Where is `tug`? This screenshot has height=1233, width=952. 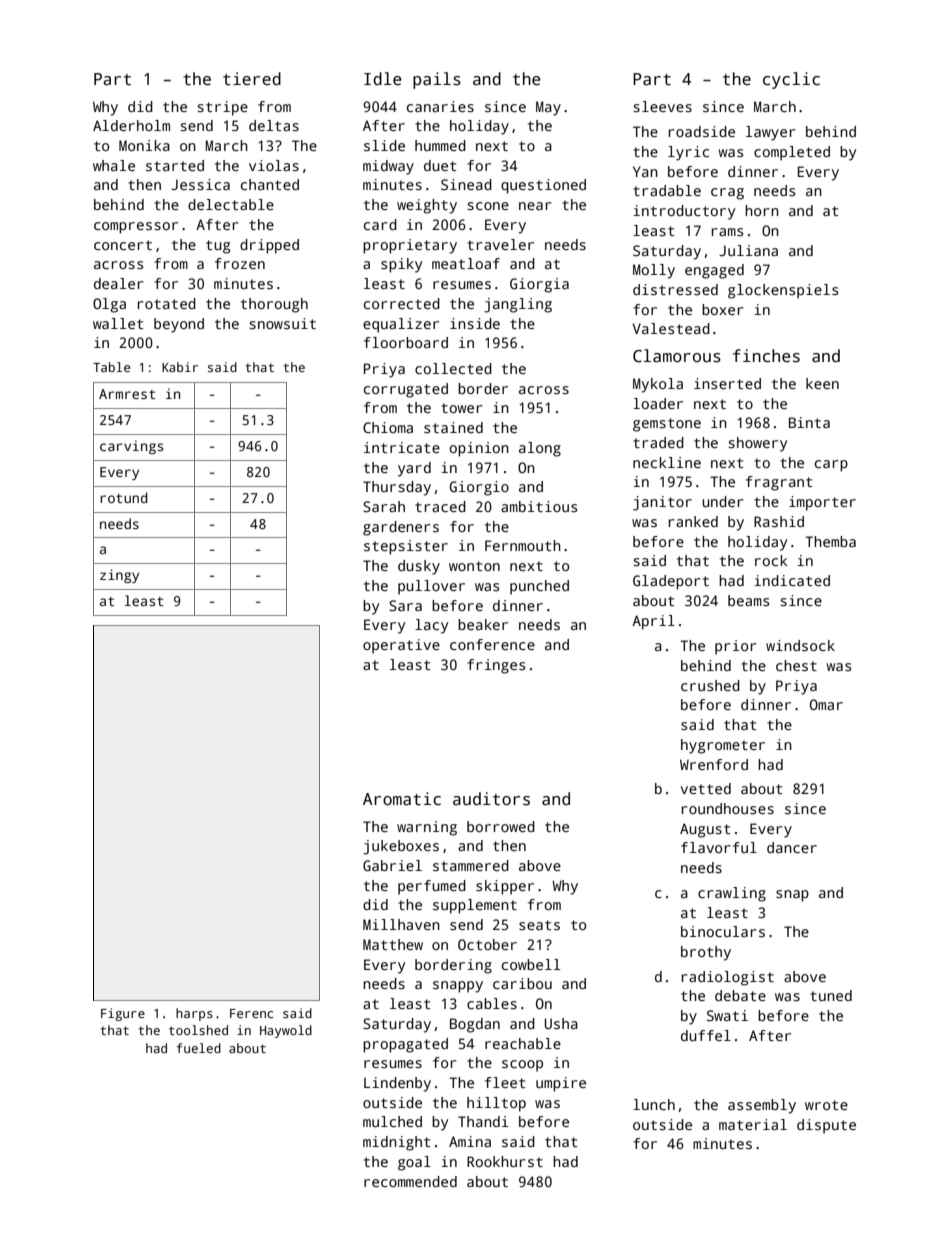
tug is located at coordinates (218, 247).
